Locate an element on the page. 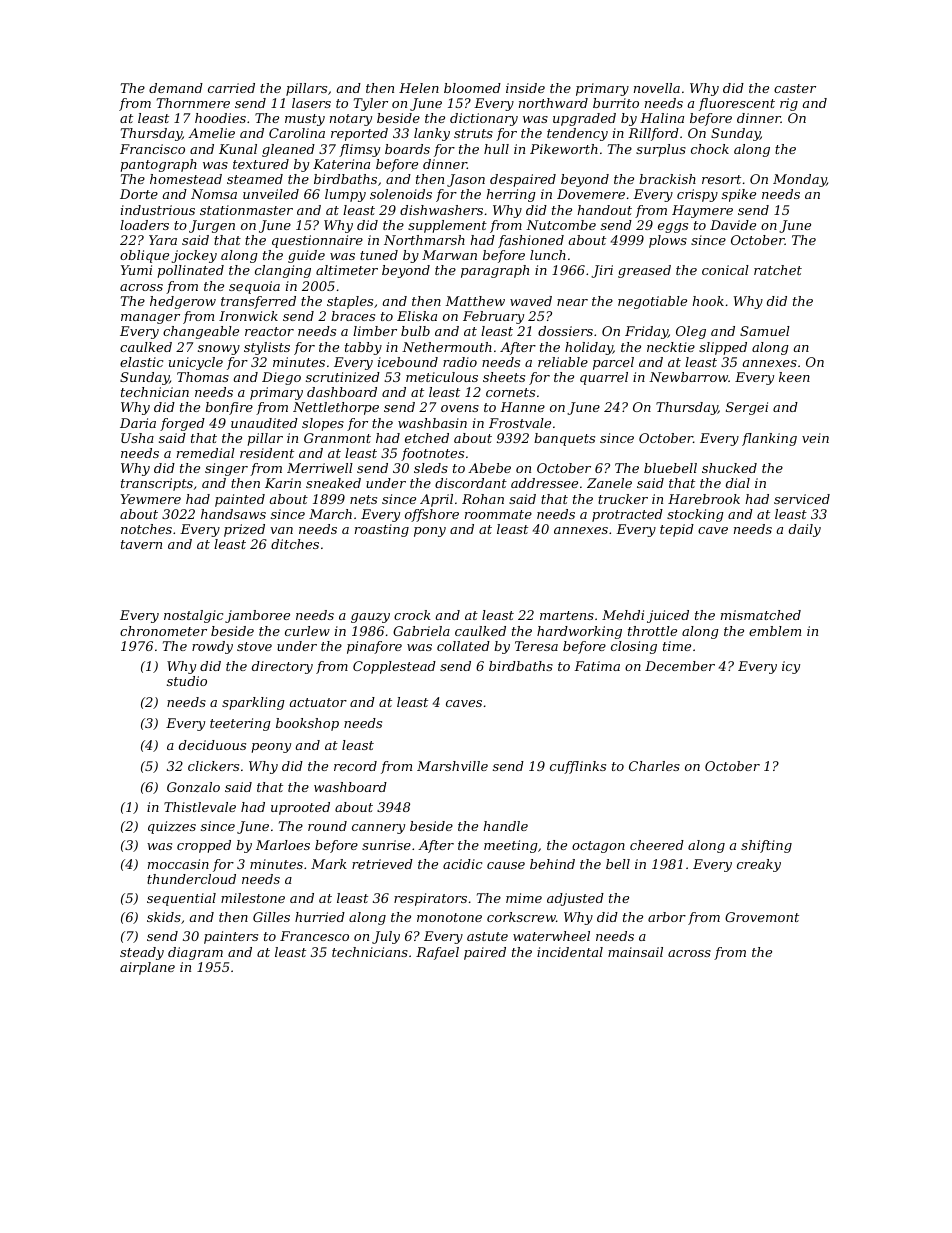  Grovemont is located at coordinates (762, 917).
